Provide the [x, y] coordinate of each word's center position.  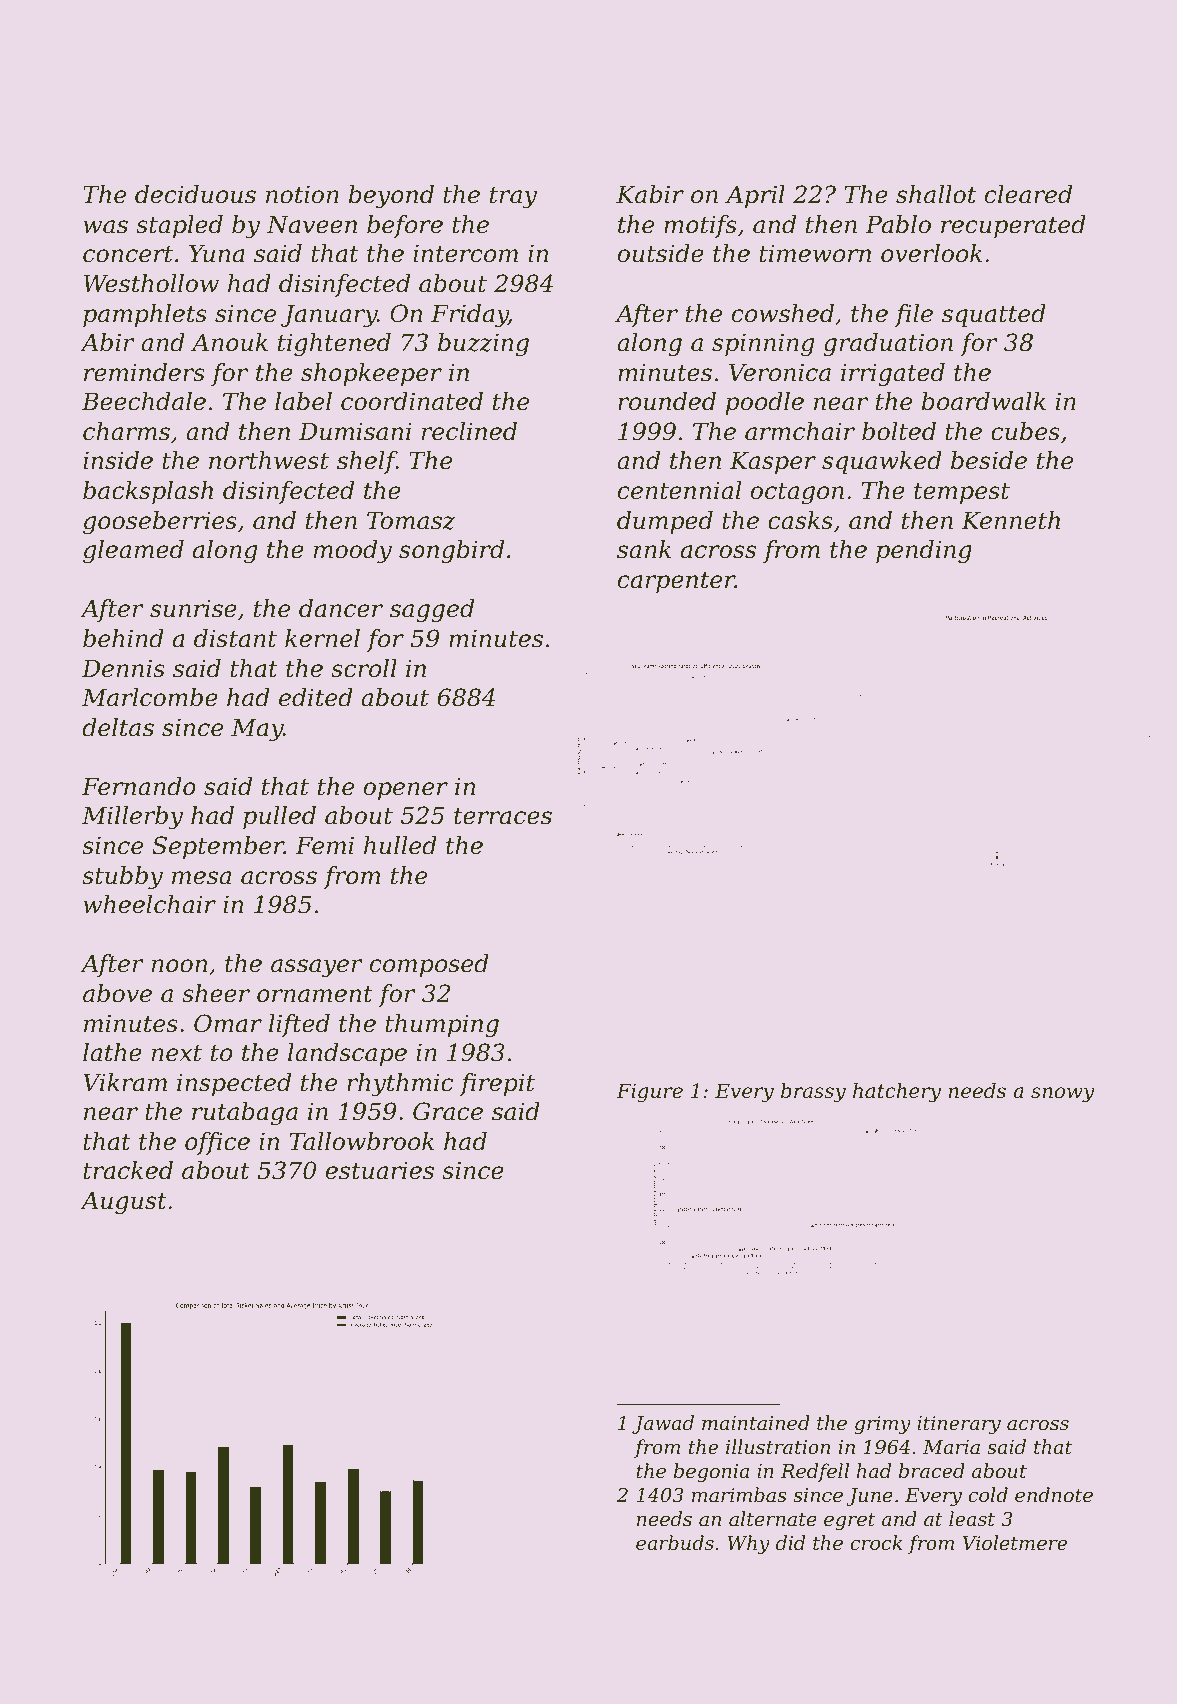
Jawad [663, 1424]
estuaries [380, 1170]
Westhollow [151, 283]
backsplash [148, 492]
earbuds [675, 1542]
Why [749, 1545]
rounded [667, 401]
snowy [1063, 1095]
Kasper [773, 462]
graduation [888, 344]
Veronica [780, 372]
